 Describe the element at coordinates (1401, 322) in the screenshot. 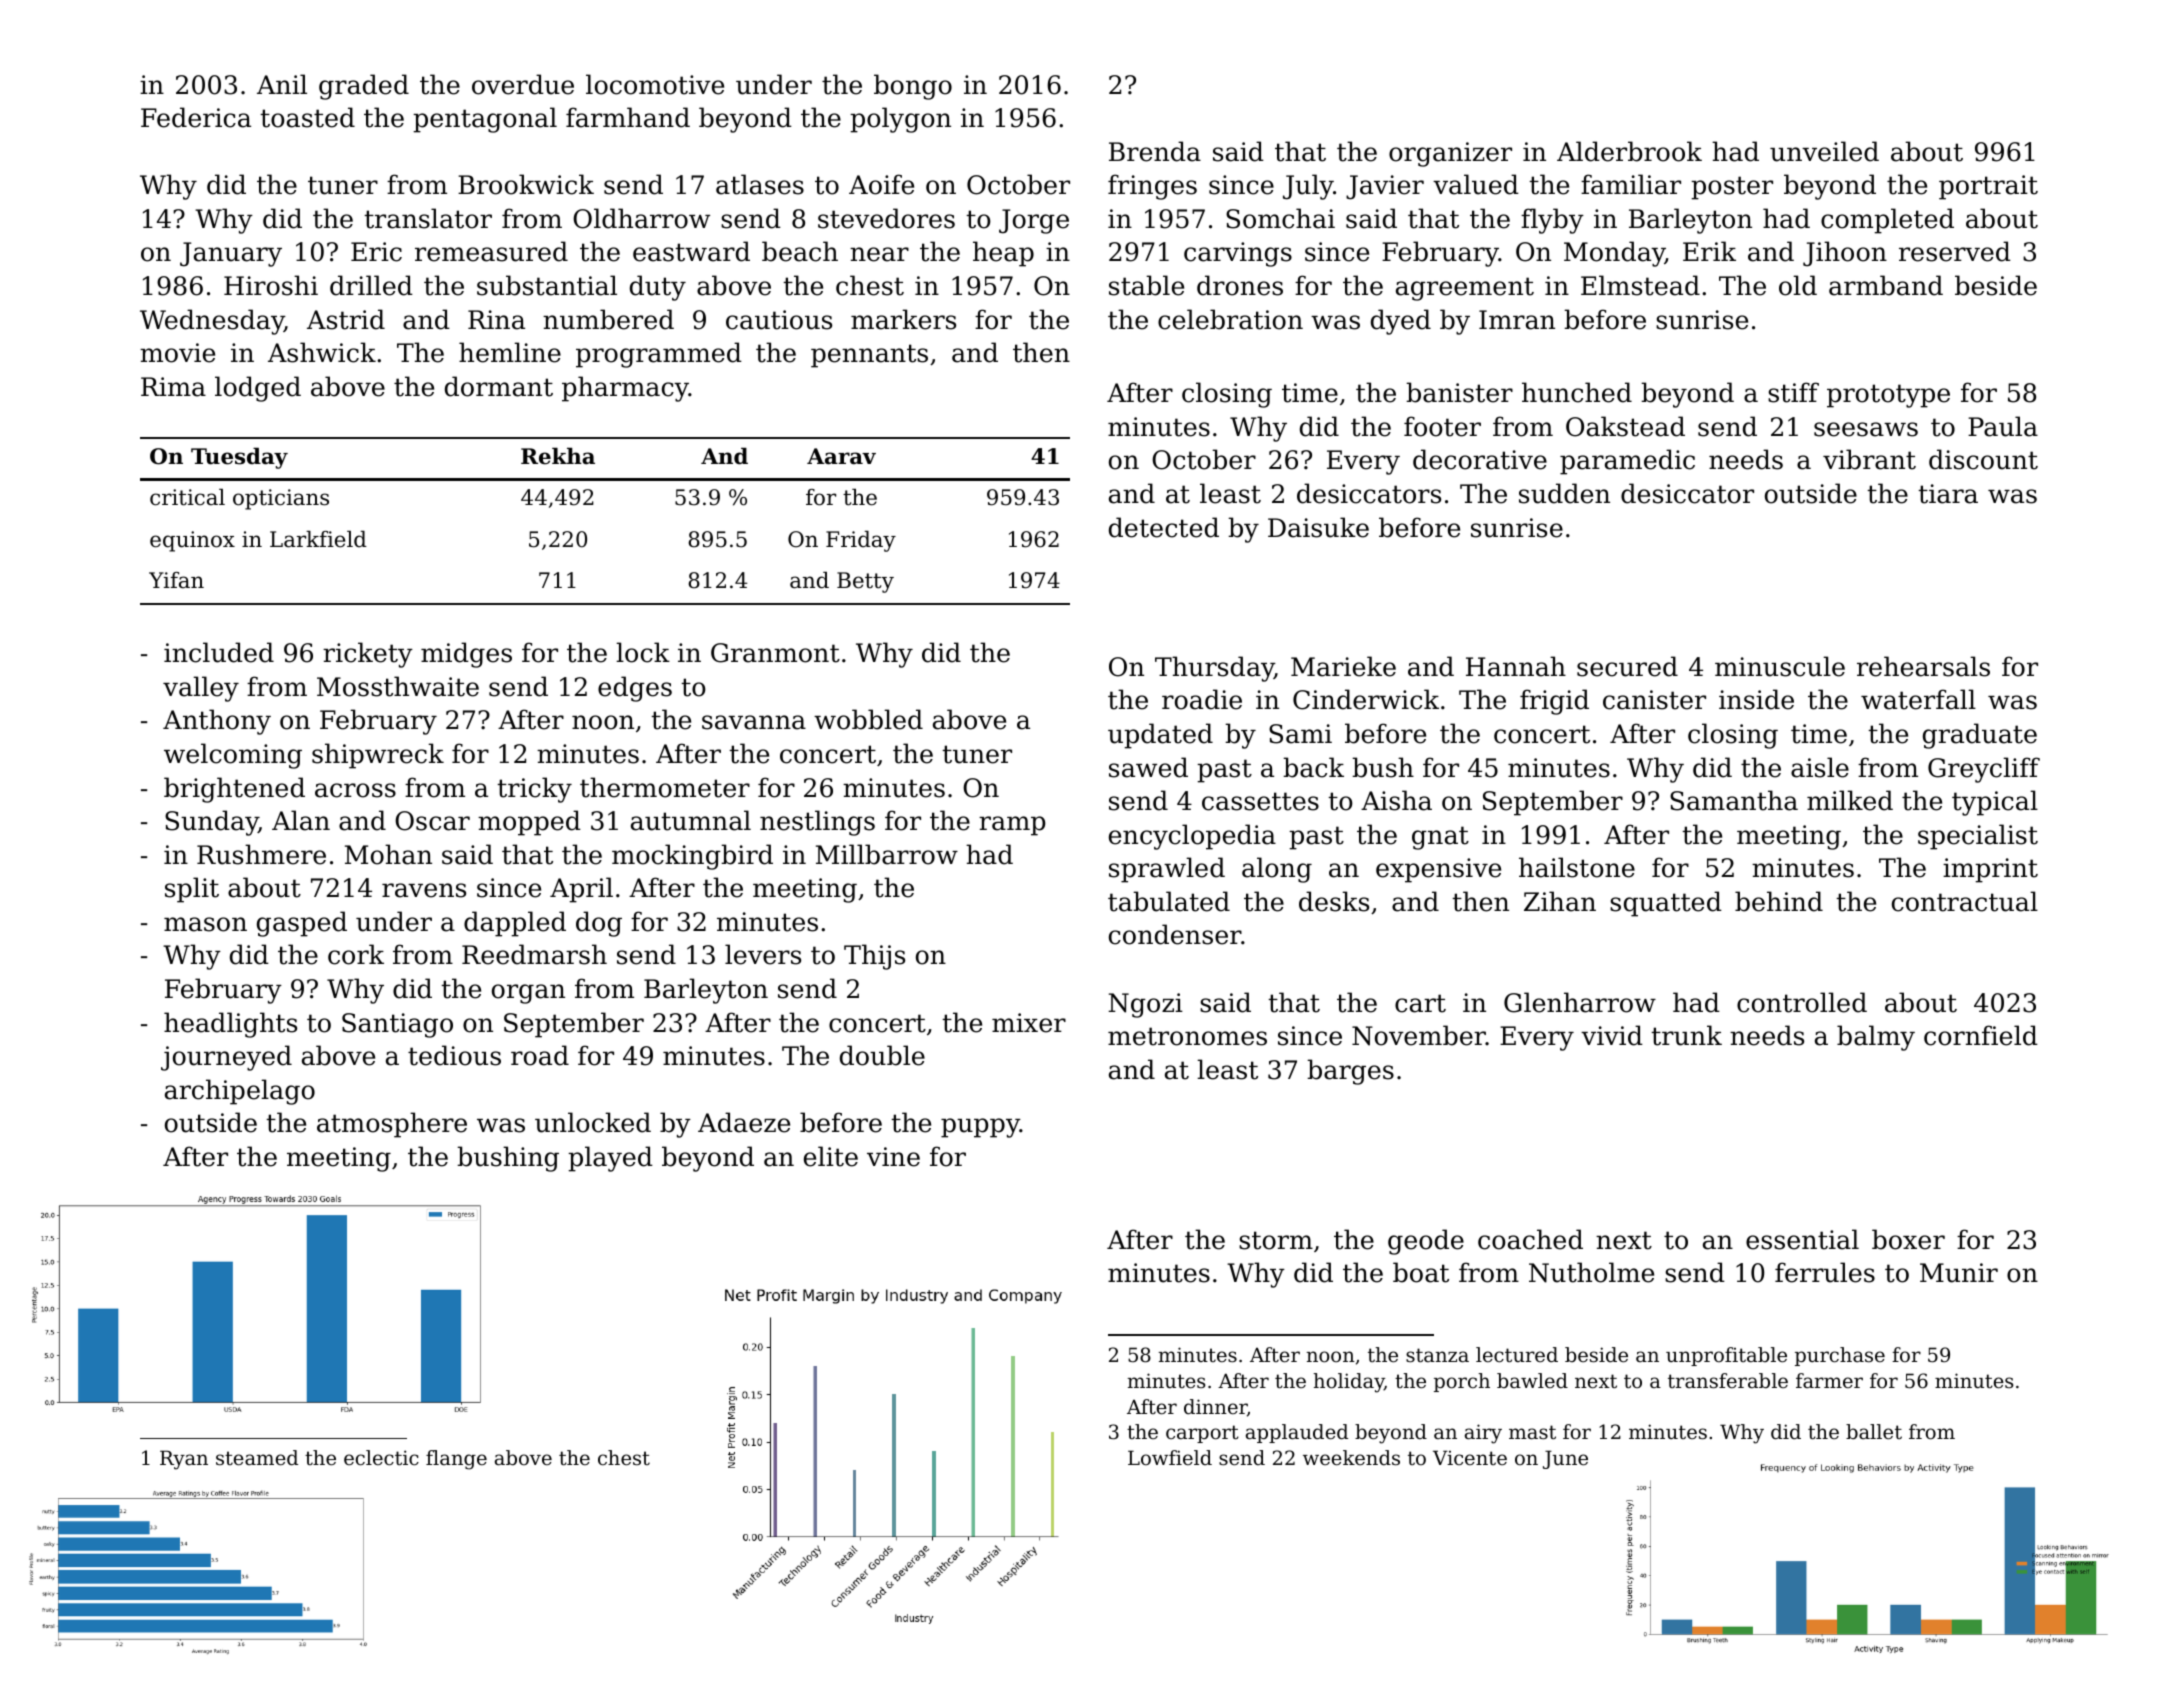

I see `dyed` at that location.
